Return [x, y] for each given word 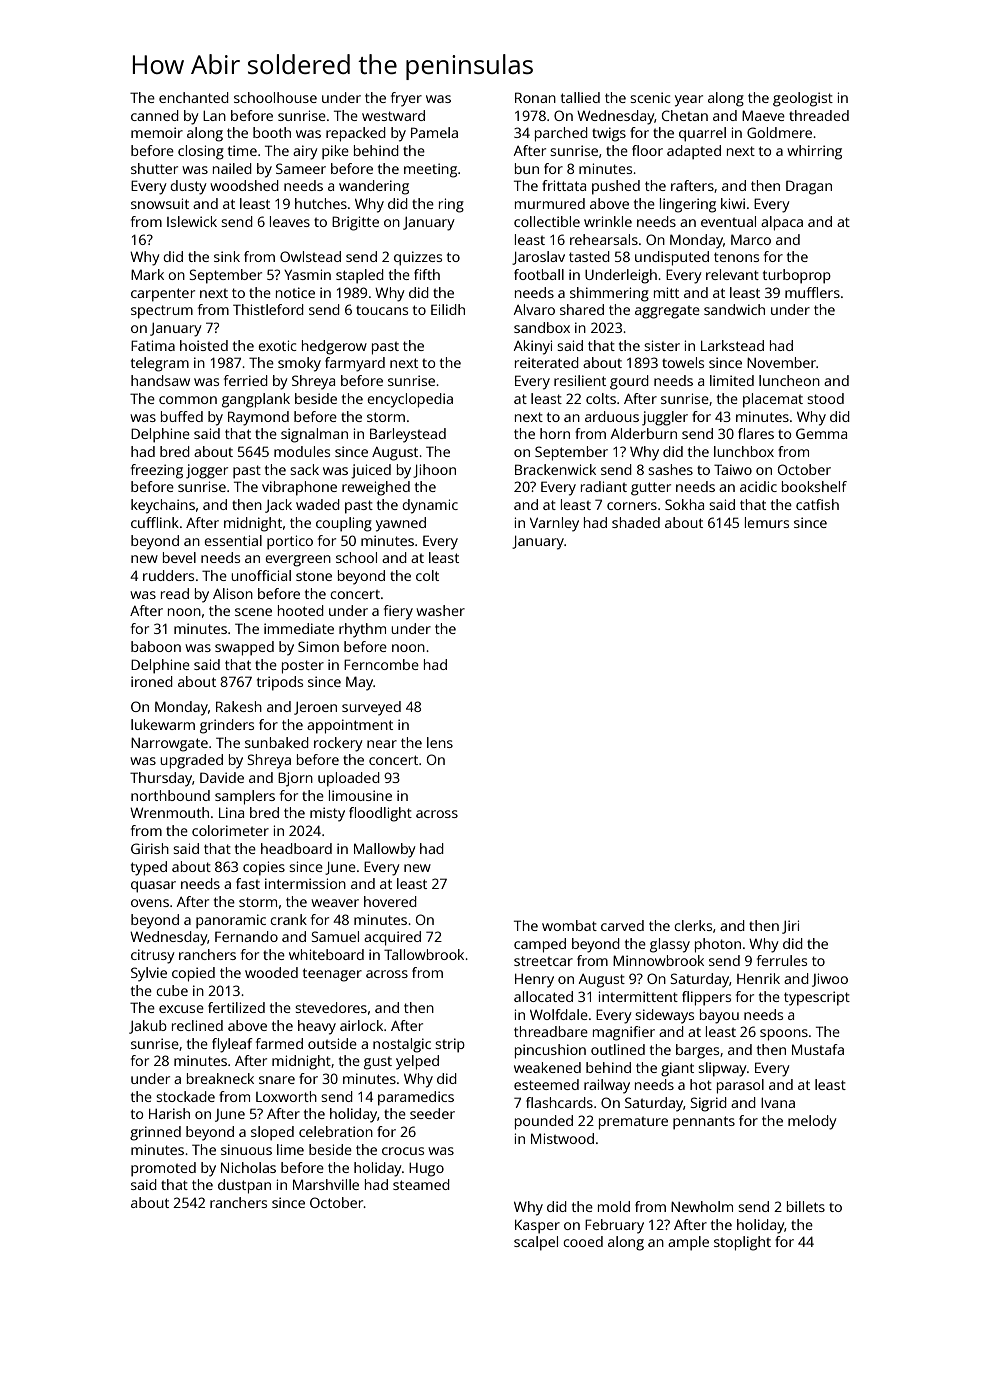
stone [314, 576]
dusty [188, 187]
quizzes [418, 258]
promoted [163, 1169]
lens [440, 742]
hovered [390, 901]
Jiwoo [830, 980]
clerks [693, 925]
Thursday [161, 779]
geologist [803, 99]
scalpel [536, 1243]
